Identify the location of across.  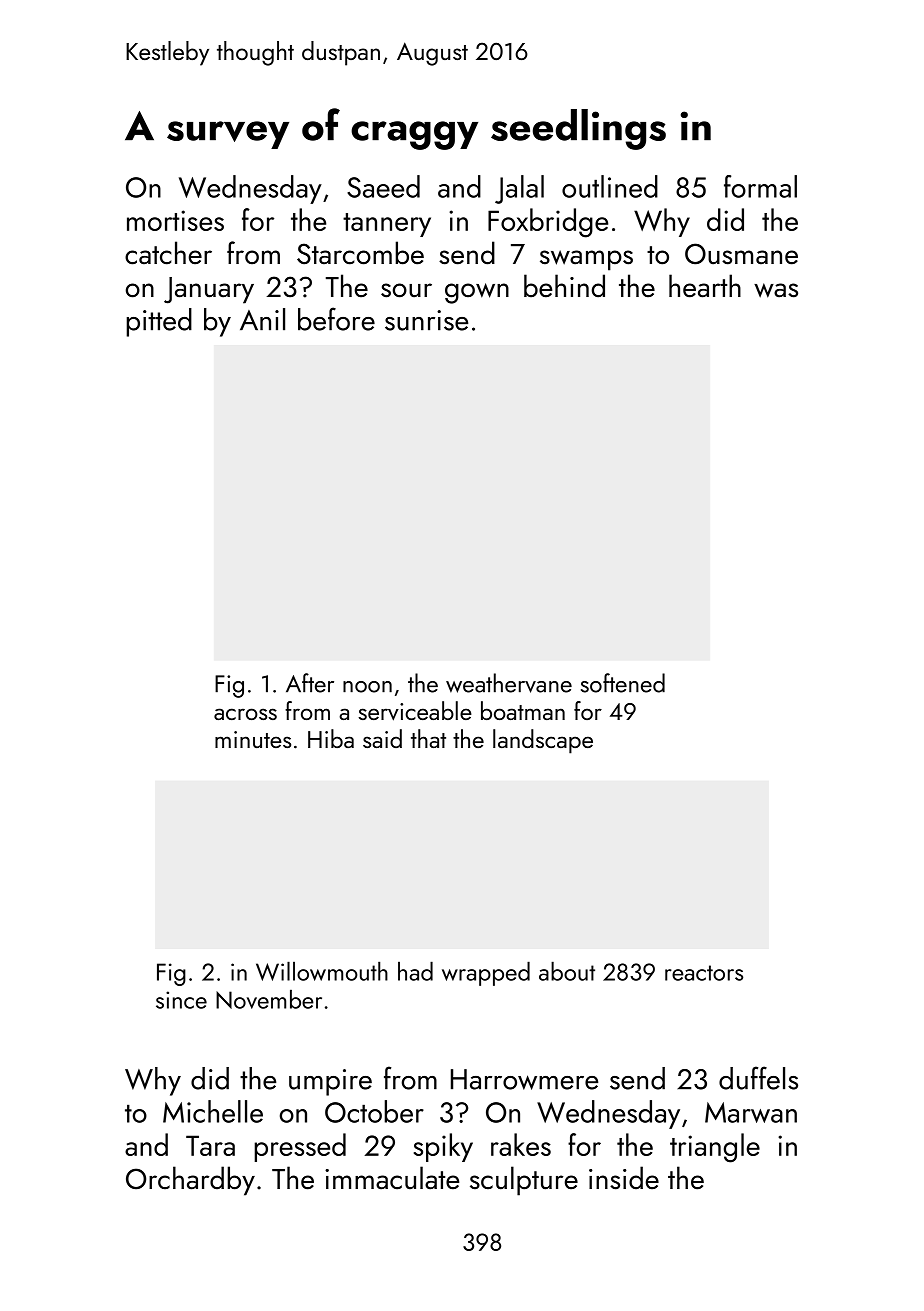
(245, 714).
